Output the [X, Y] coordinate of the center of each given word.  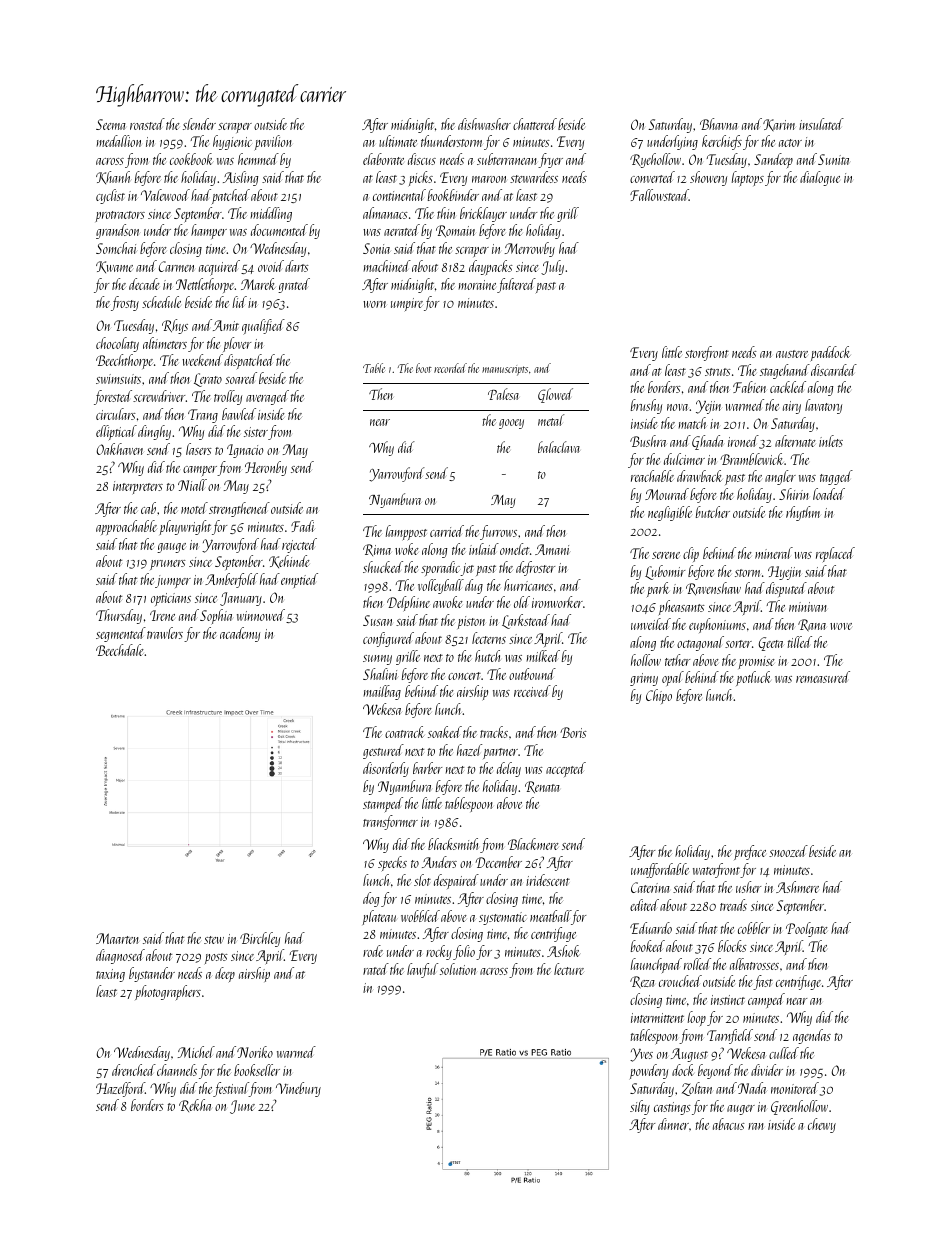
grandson [117, 231]
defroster [535, 568]
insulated [821, 124]
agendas [812, 1036]
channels [177, 1070]
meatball [550, 916]
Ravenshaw [713, 588]
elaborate [383, 159]
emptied [299, 580]
